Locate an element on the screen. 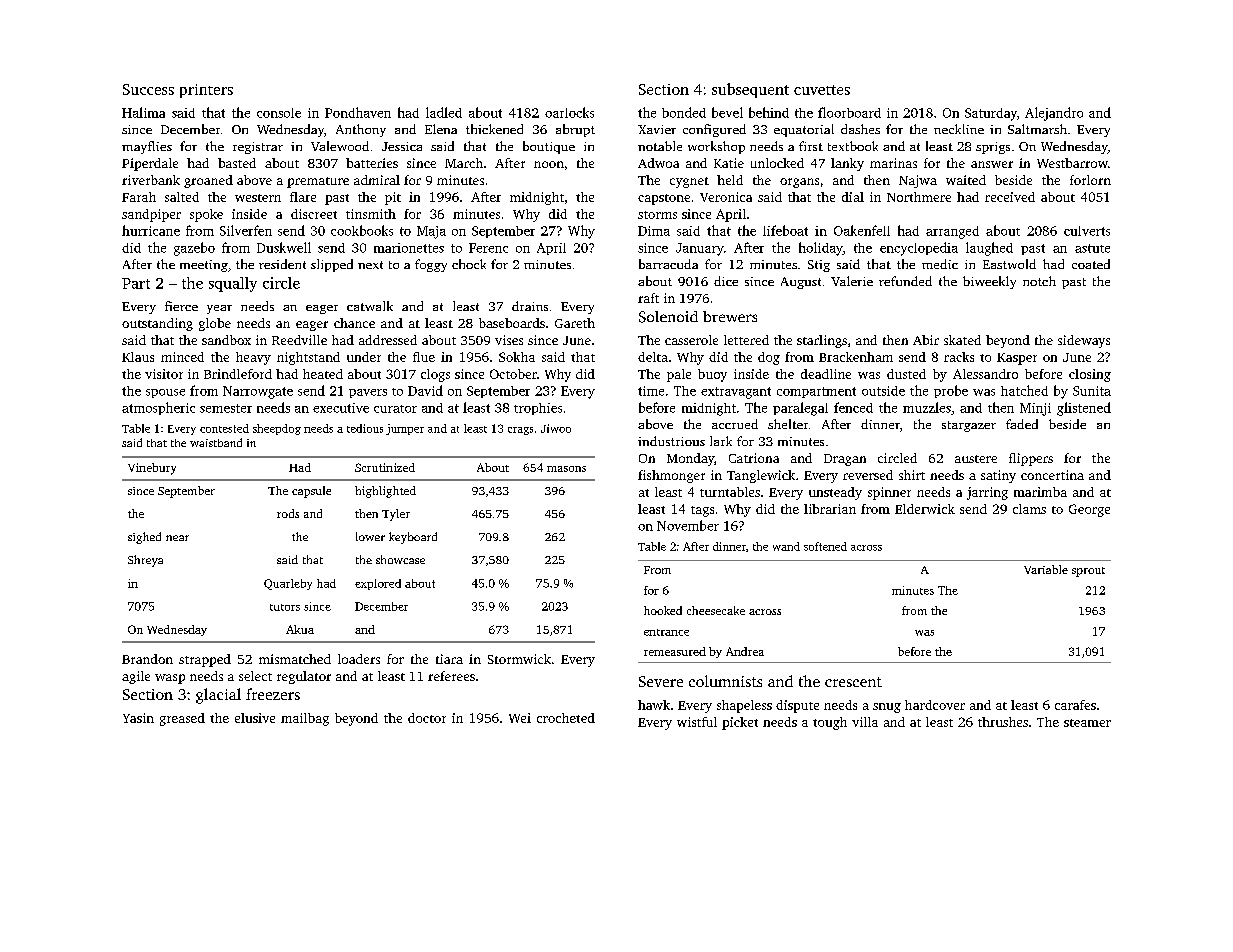  hooked is located at coordinates (663, 610).
